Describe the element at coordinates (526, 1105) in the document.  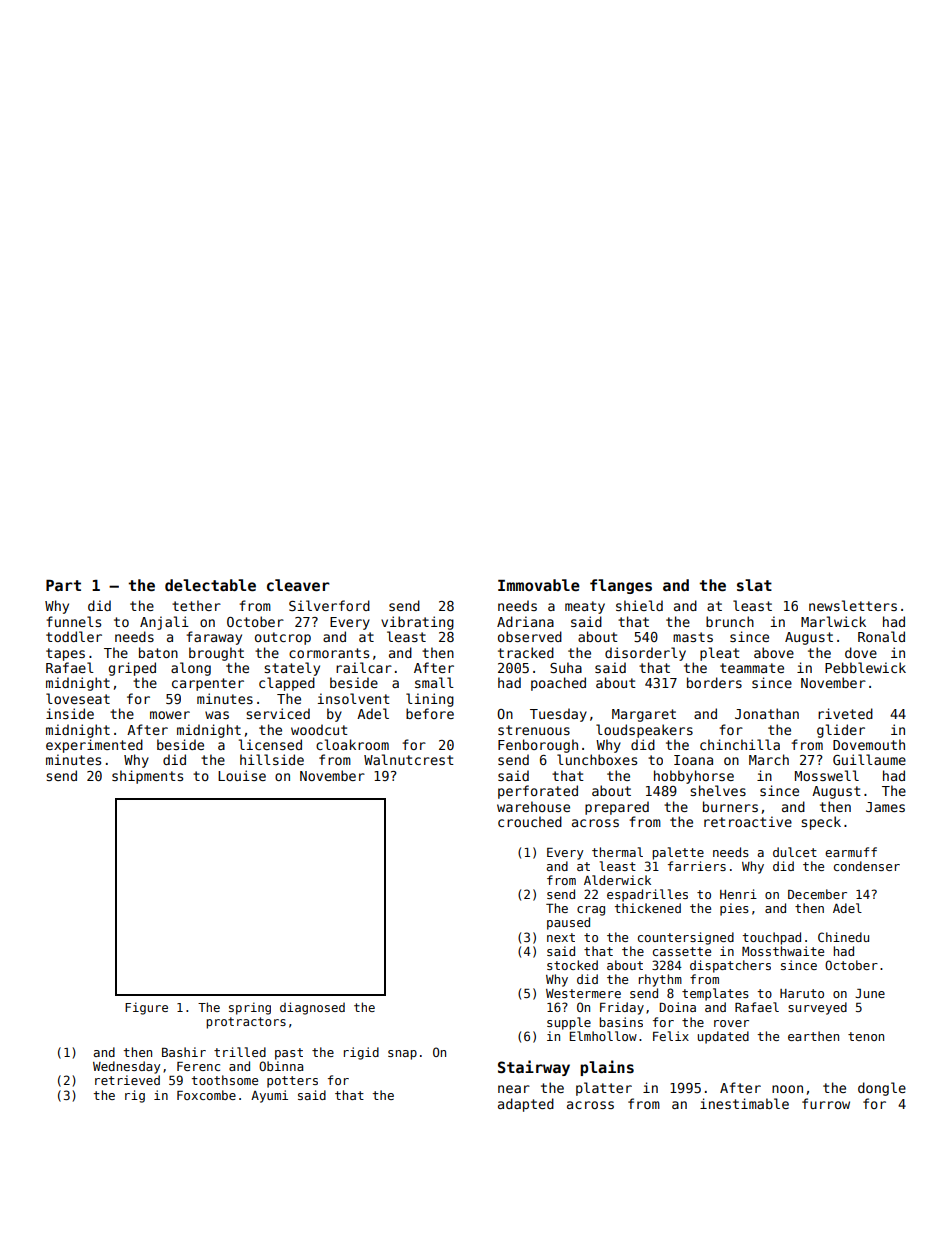
I see `adapted` at that location.
